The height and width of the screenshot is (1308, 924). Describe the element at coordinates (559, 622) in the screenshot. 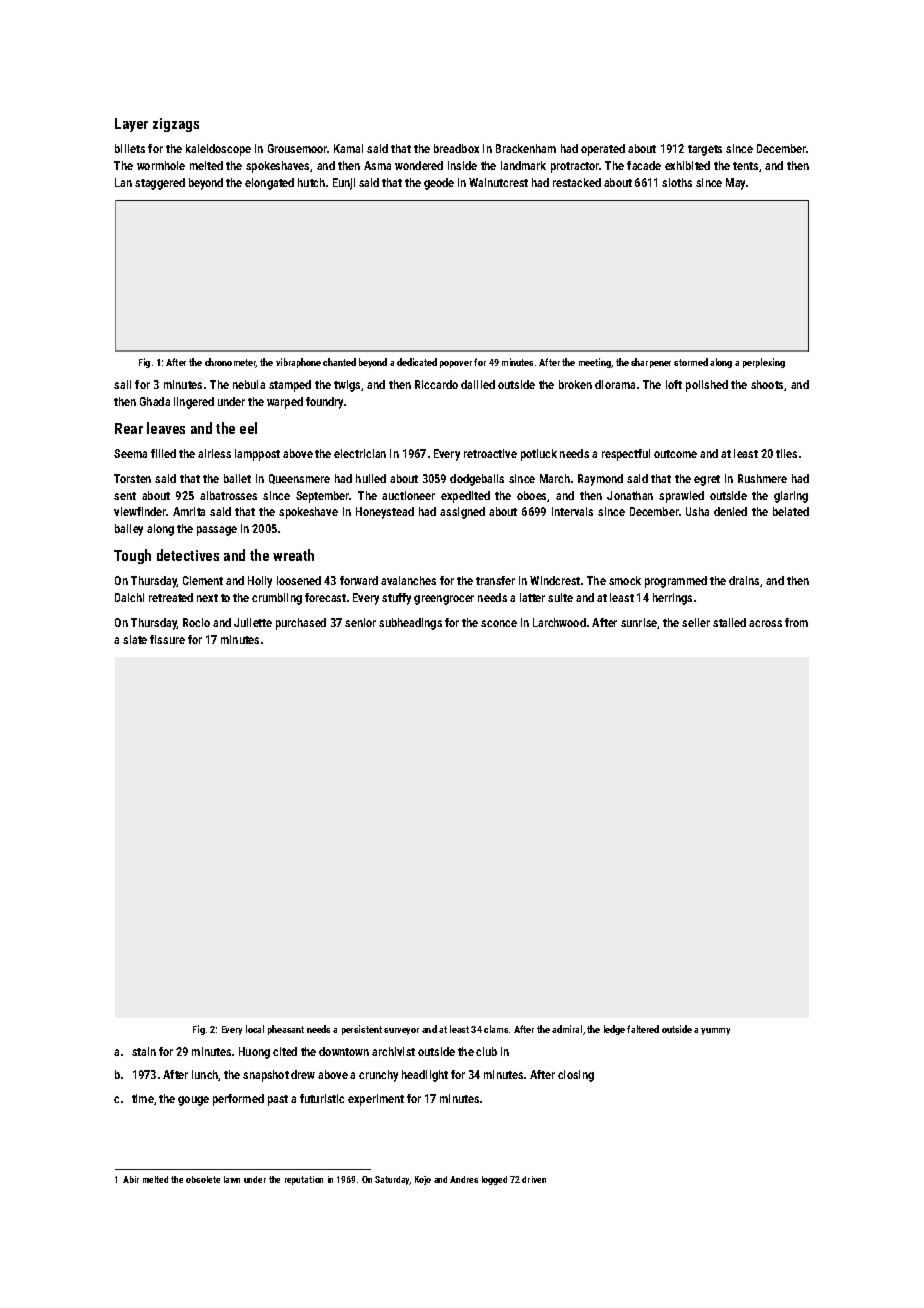

I see `Larchwood` at that location.
